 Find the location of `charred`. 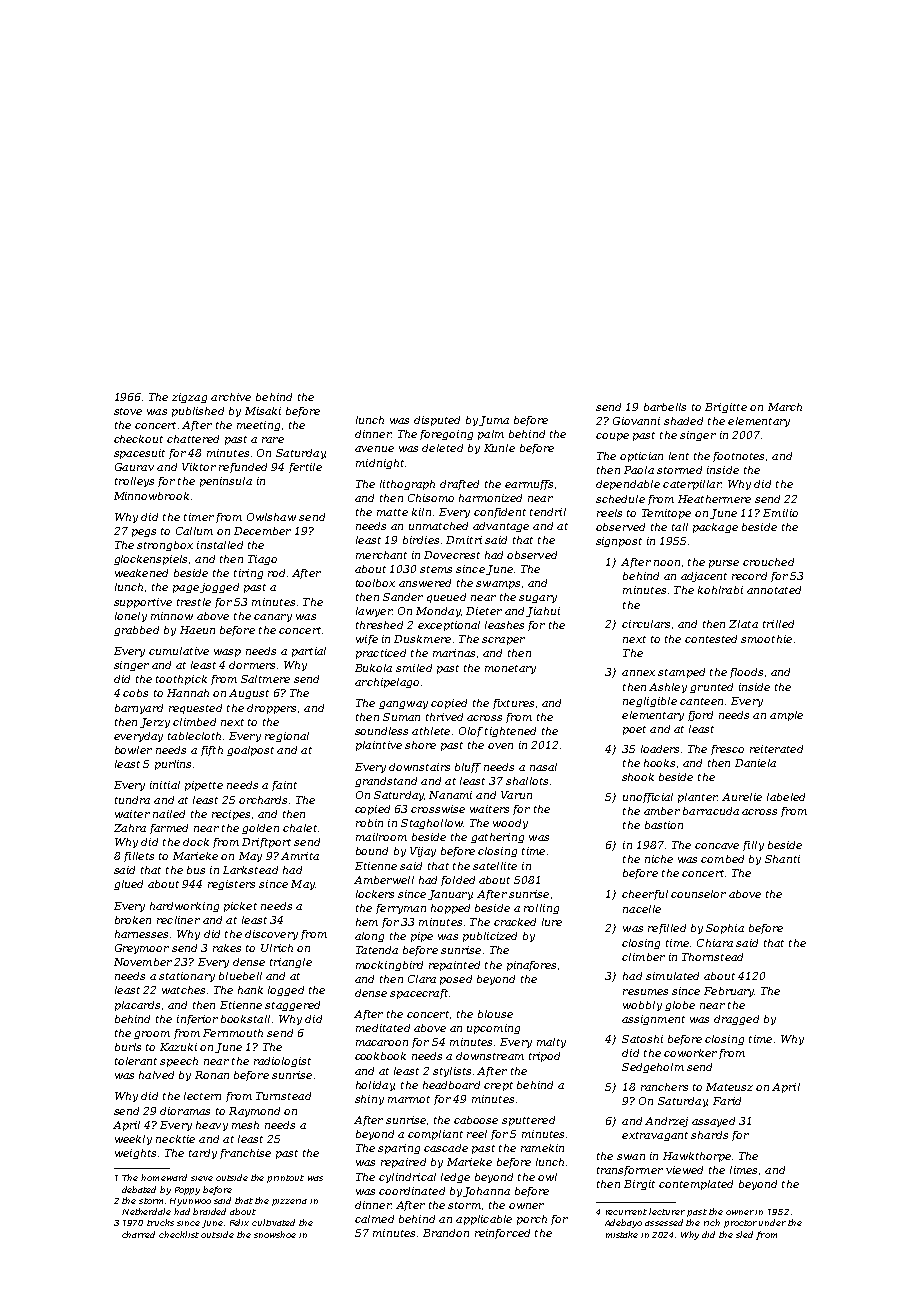

charred is located at coordinates (138, 1234).
